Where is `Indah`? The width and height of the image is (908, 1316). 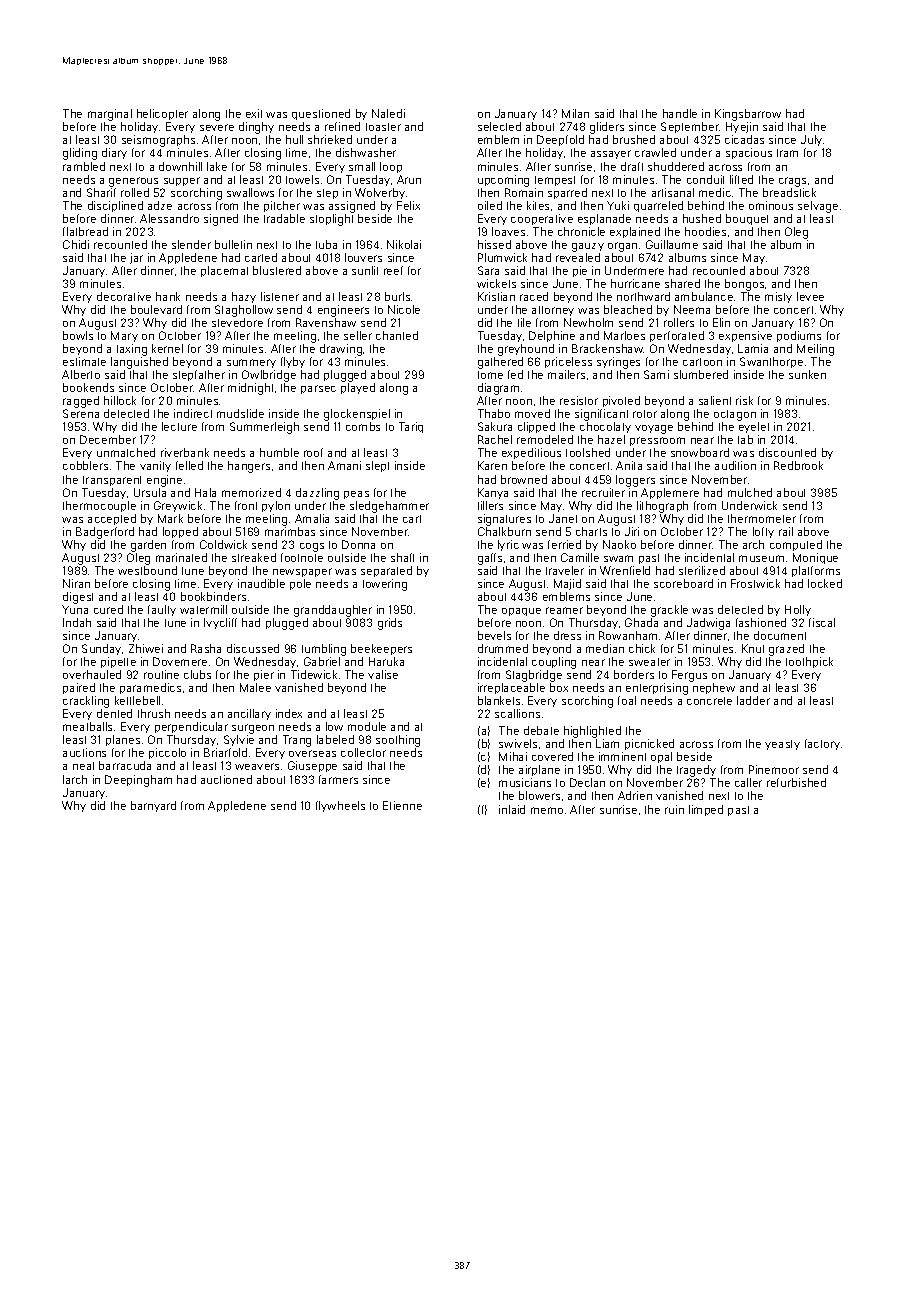
Indah is located at coordinates (77, 622).
